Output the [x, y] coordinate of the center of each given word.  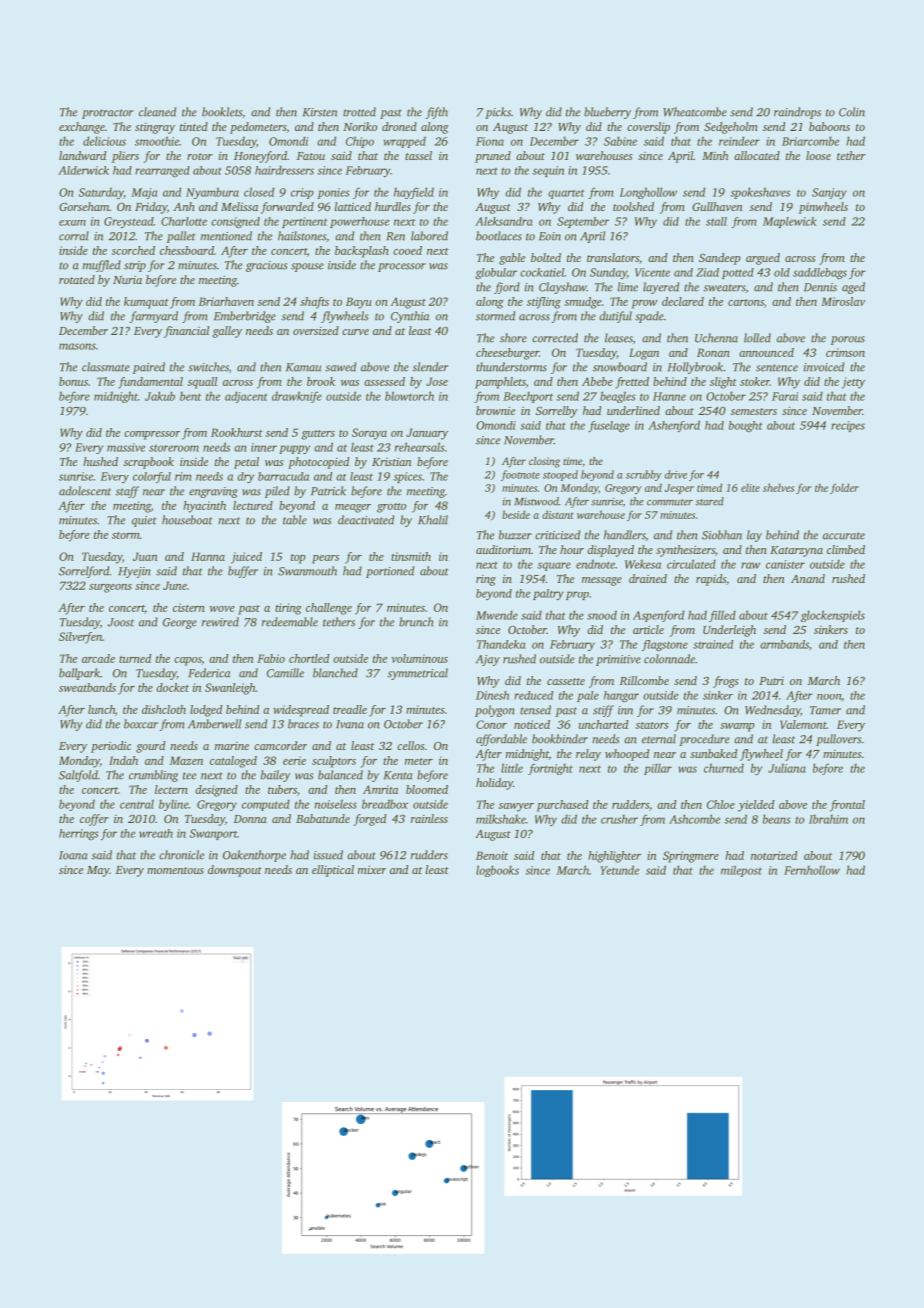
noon [829, 697]
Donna [250, 819]
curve [355, 332]
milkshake [501, 819]
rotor [200, 156]
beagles [618, 397]
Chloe [721, 804]
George [180, 623]
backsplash [362, 252]
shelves [778, 487]
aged [853, 288]
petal [246, 463]
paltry [548, 594]
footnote [520, 475]
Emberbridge [245, 317]
